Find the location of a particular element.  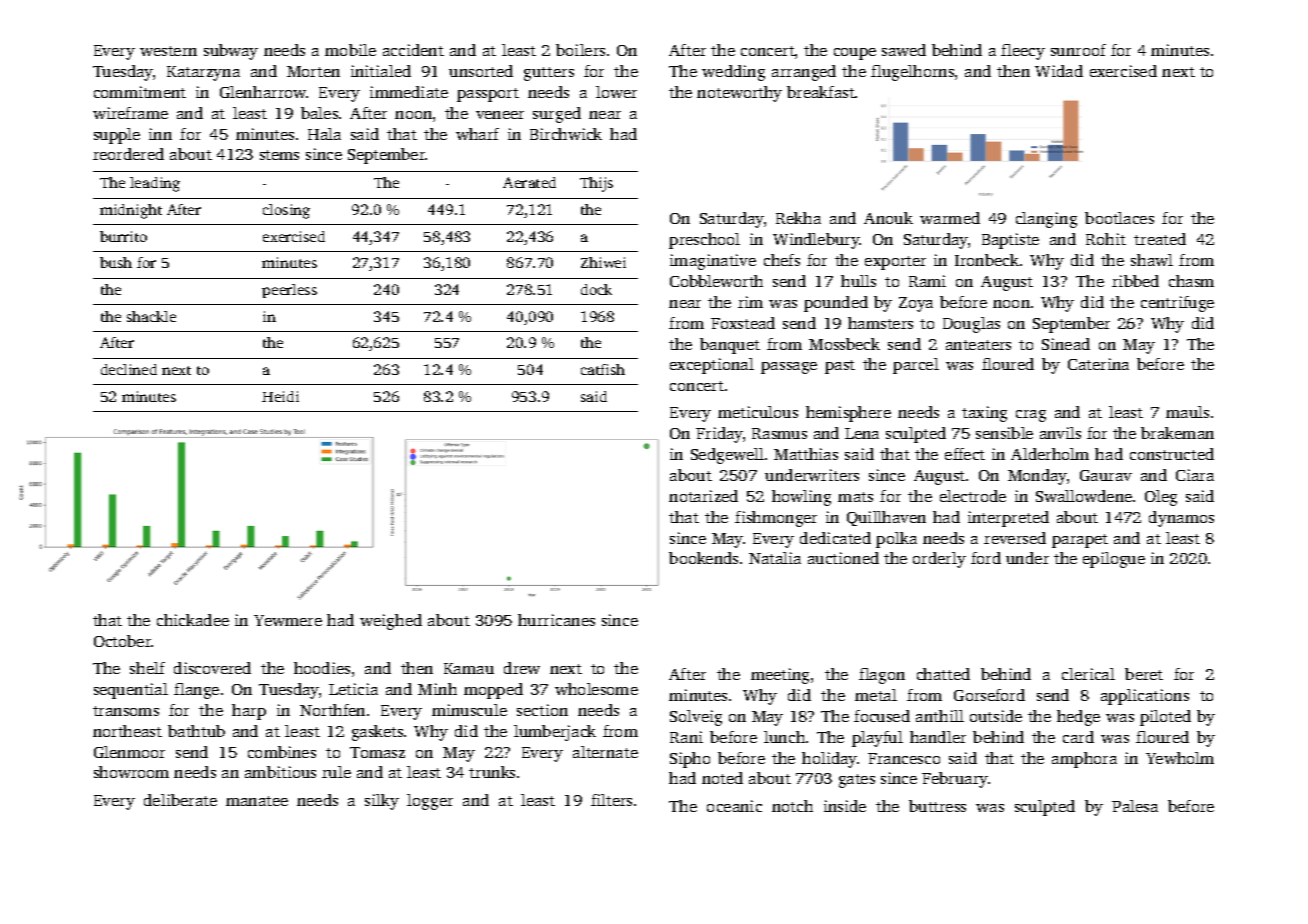

Yewmere is located at coordinates (288, 620).
